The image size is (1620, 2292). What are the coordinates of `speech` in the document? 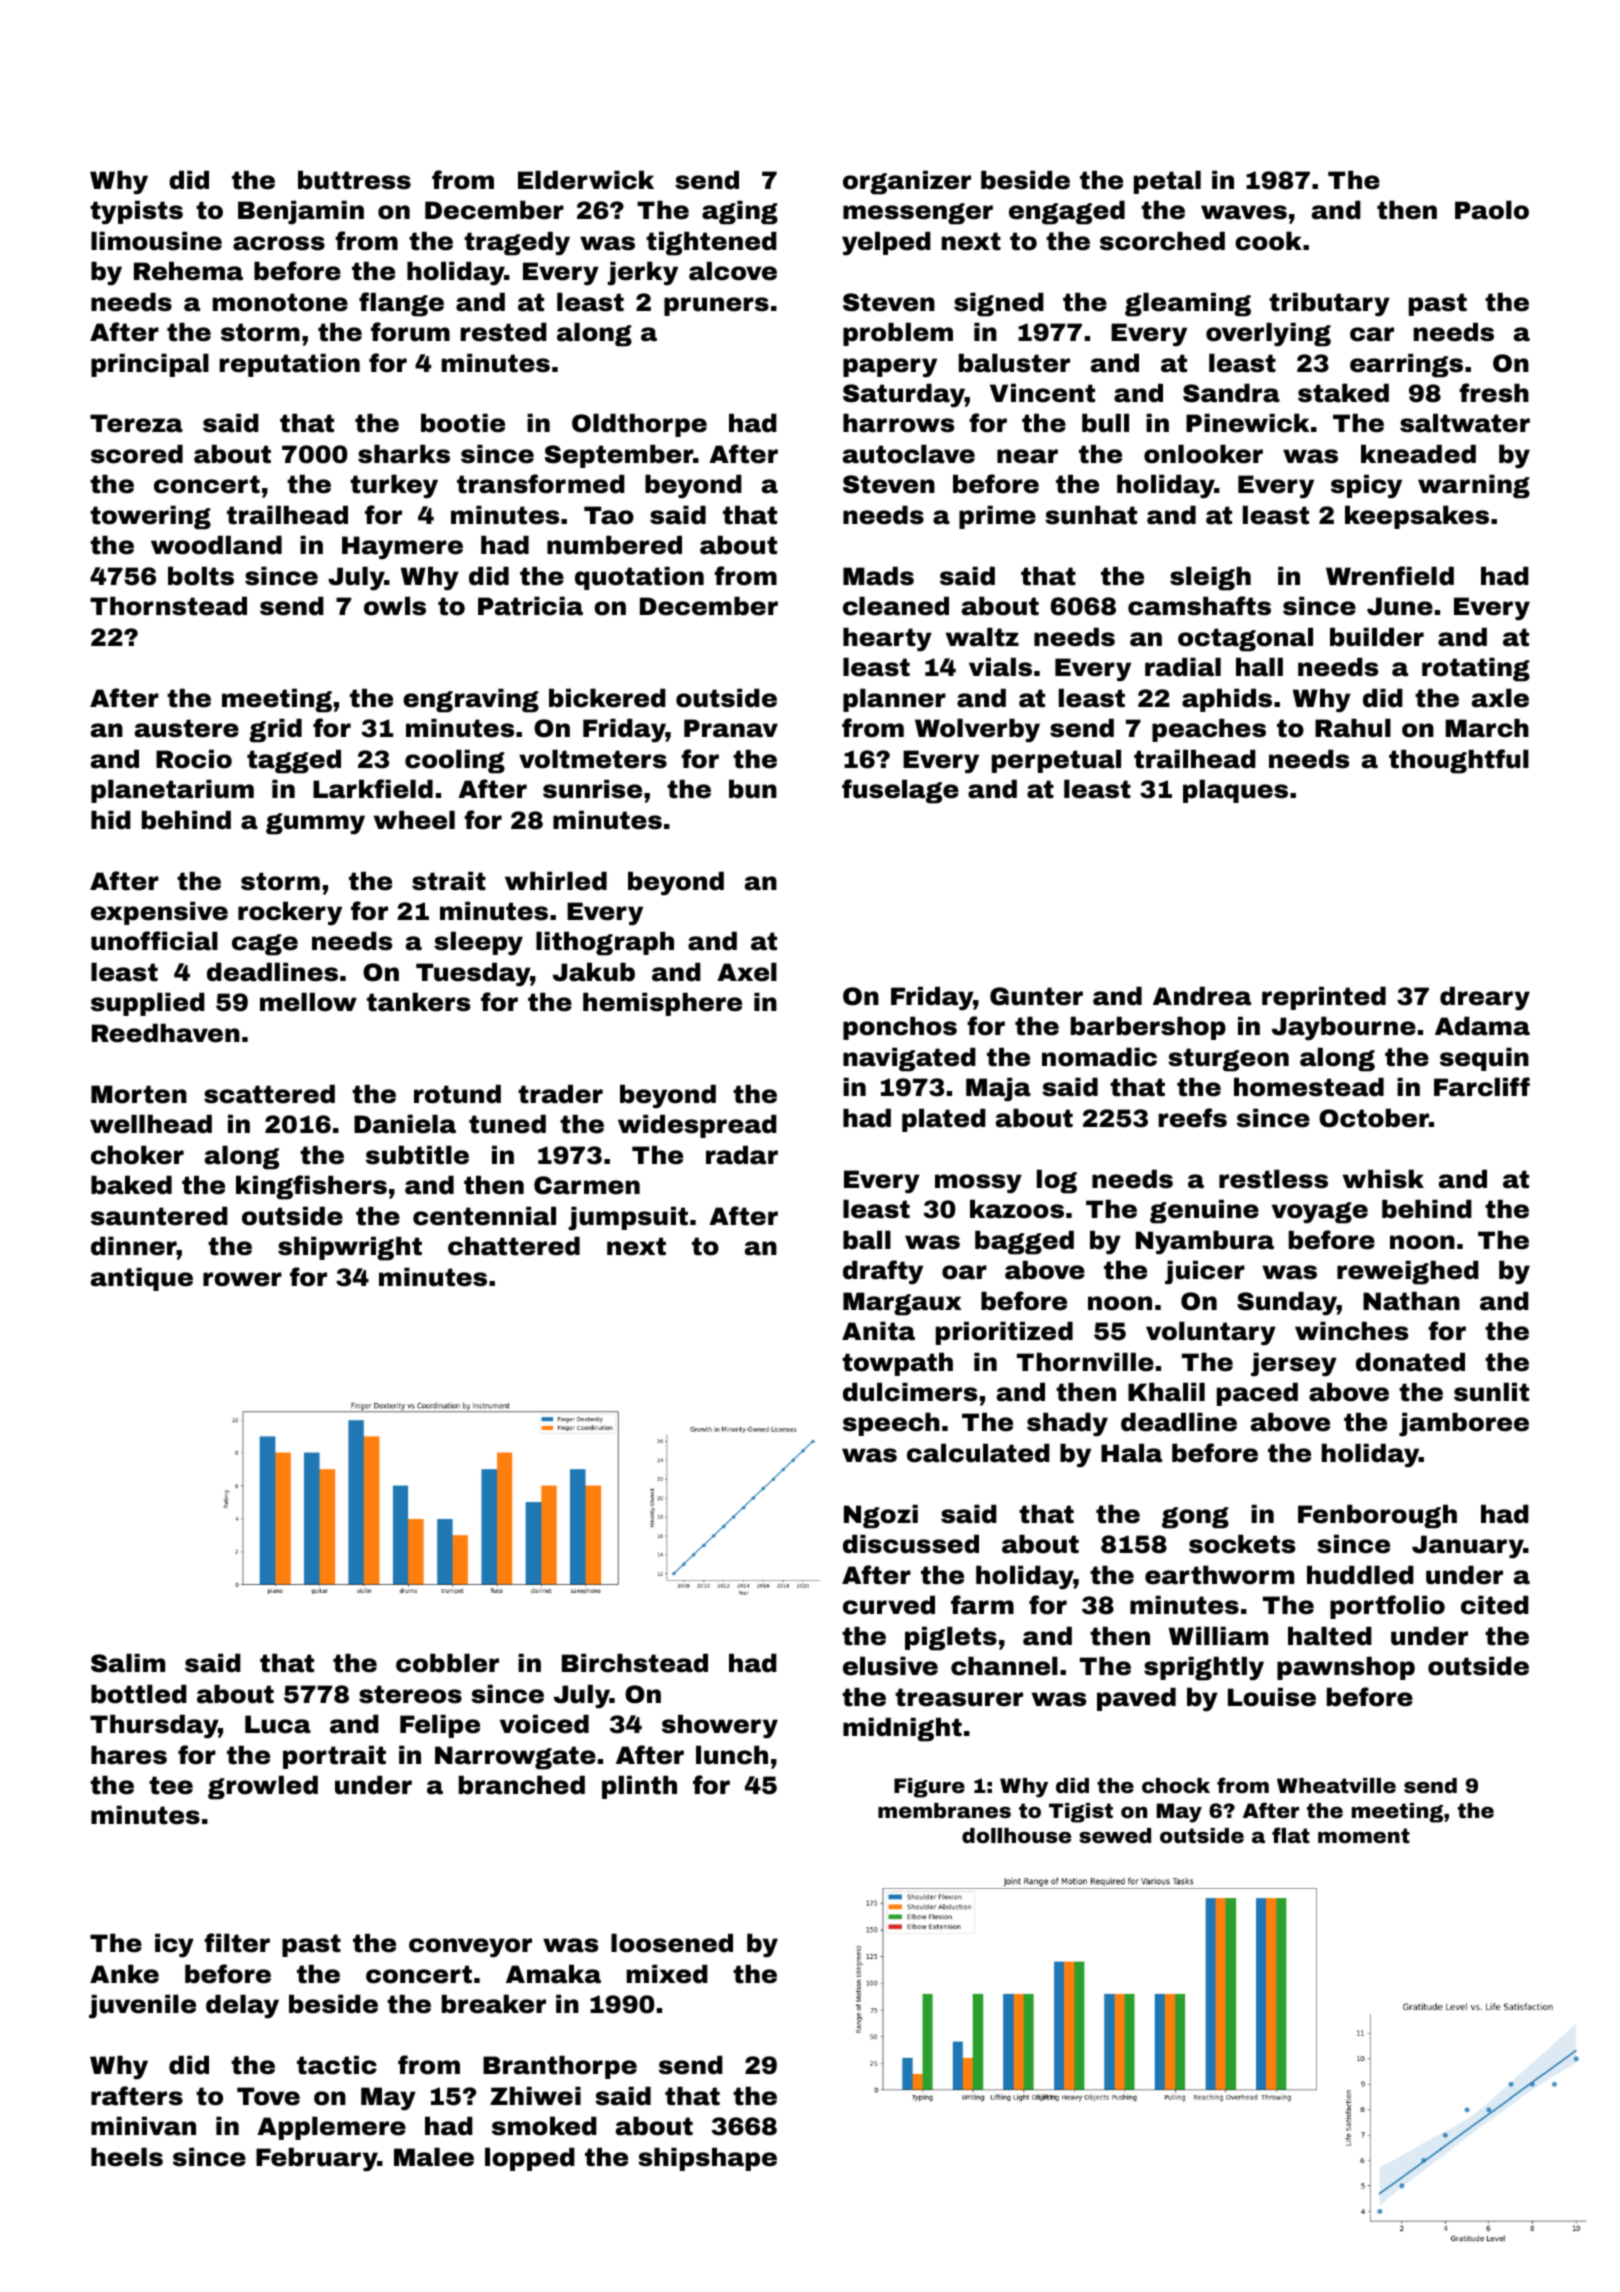 It's located at (891, 1424).
